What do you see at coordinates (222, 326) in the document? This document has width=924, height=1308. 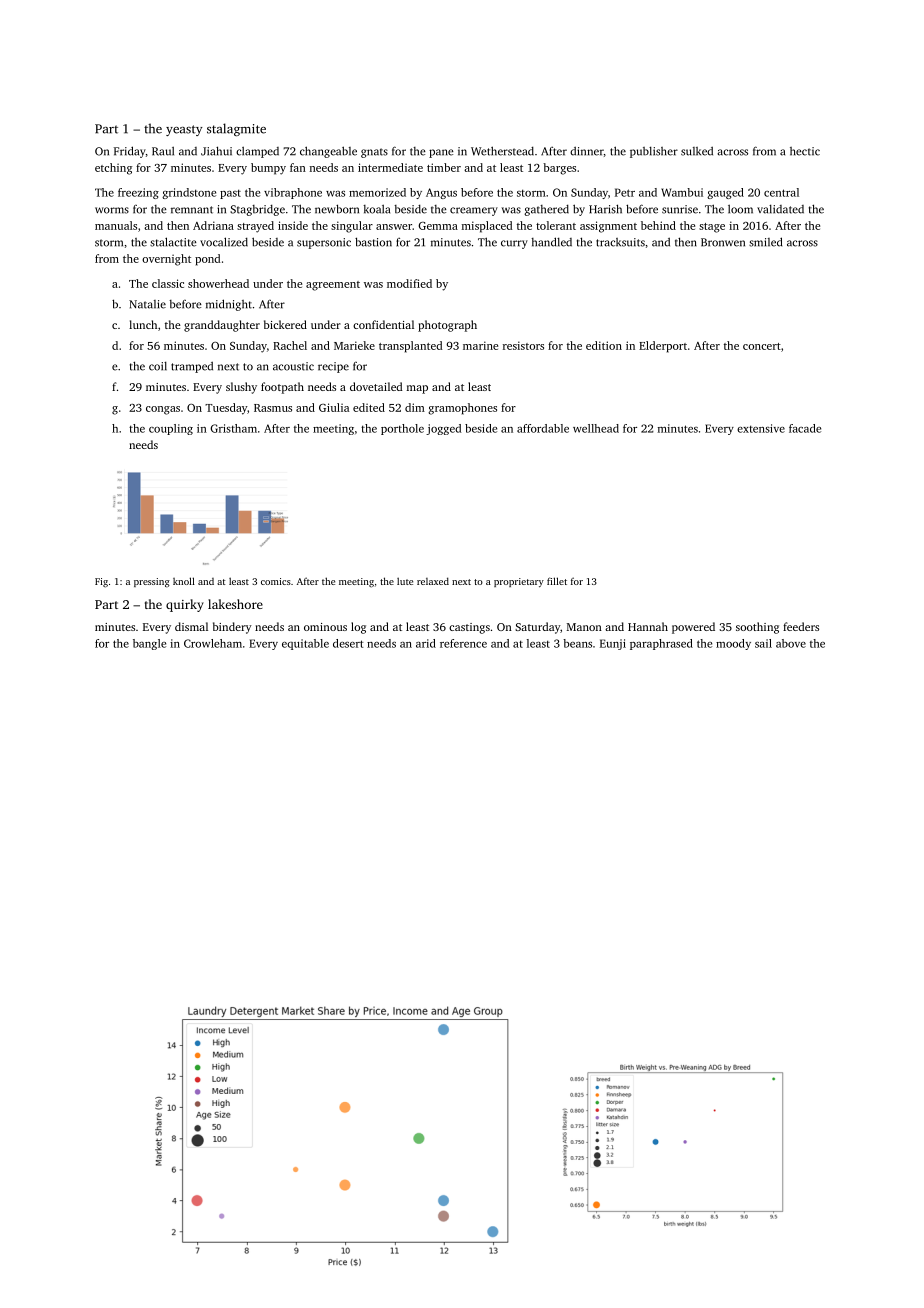 I see `granddaughter` at bounding box center [222, 326].
